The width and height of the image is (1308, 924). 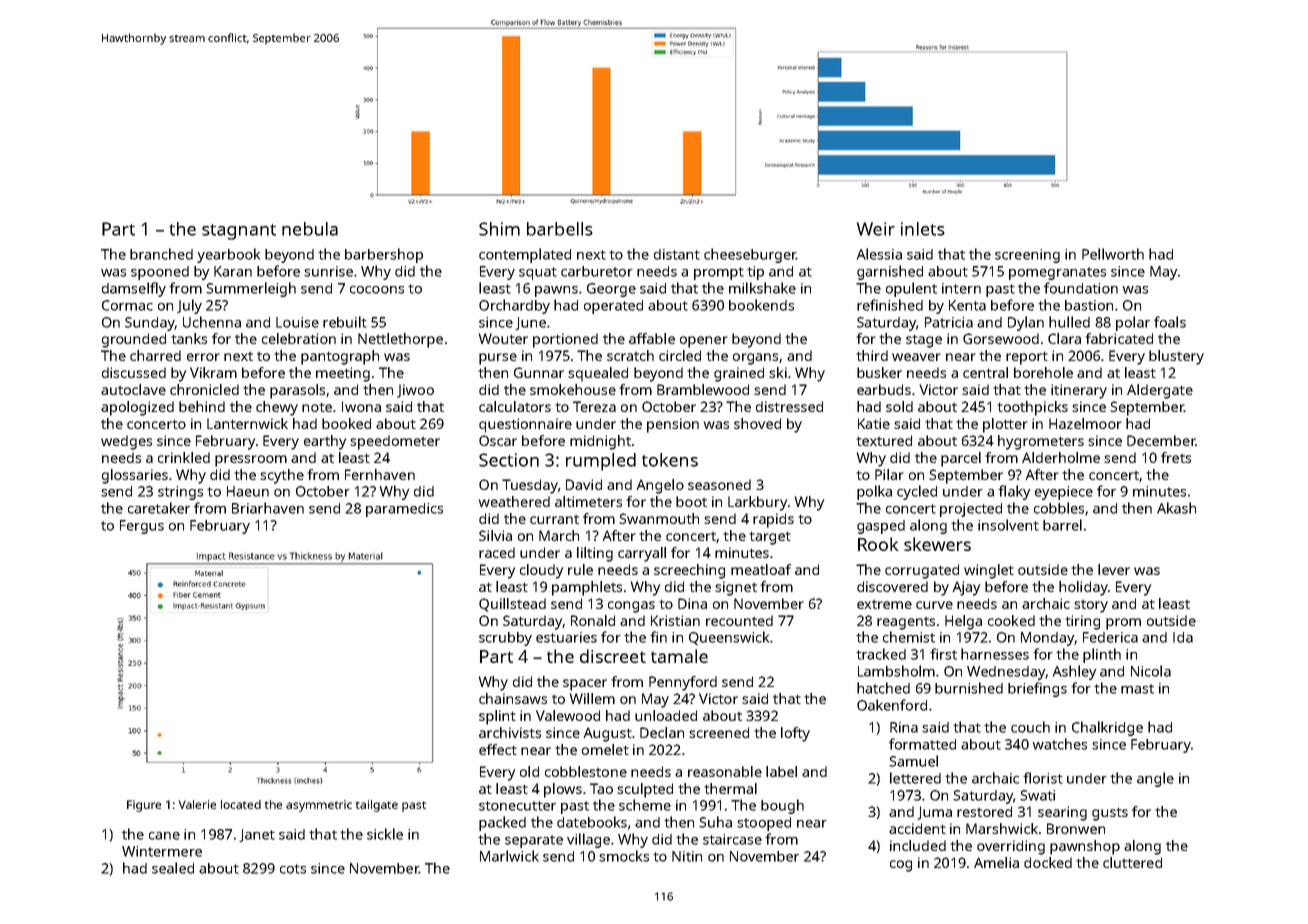 I want to click on foals, so click(x=1170, y=322).
